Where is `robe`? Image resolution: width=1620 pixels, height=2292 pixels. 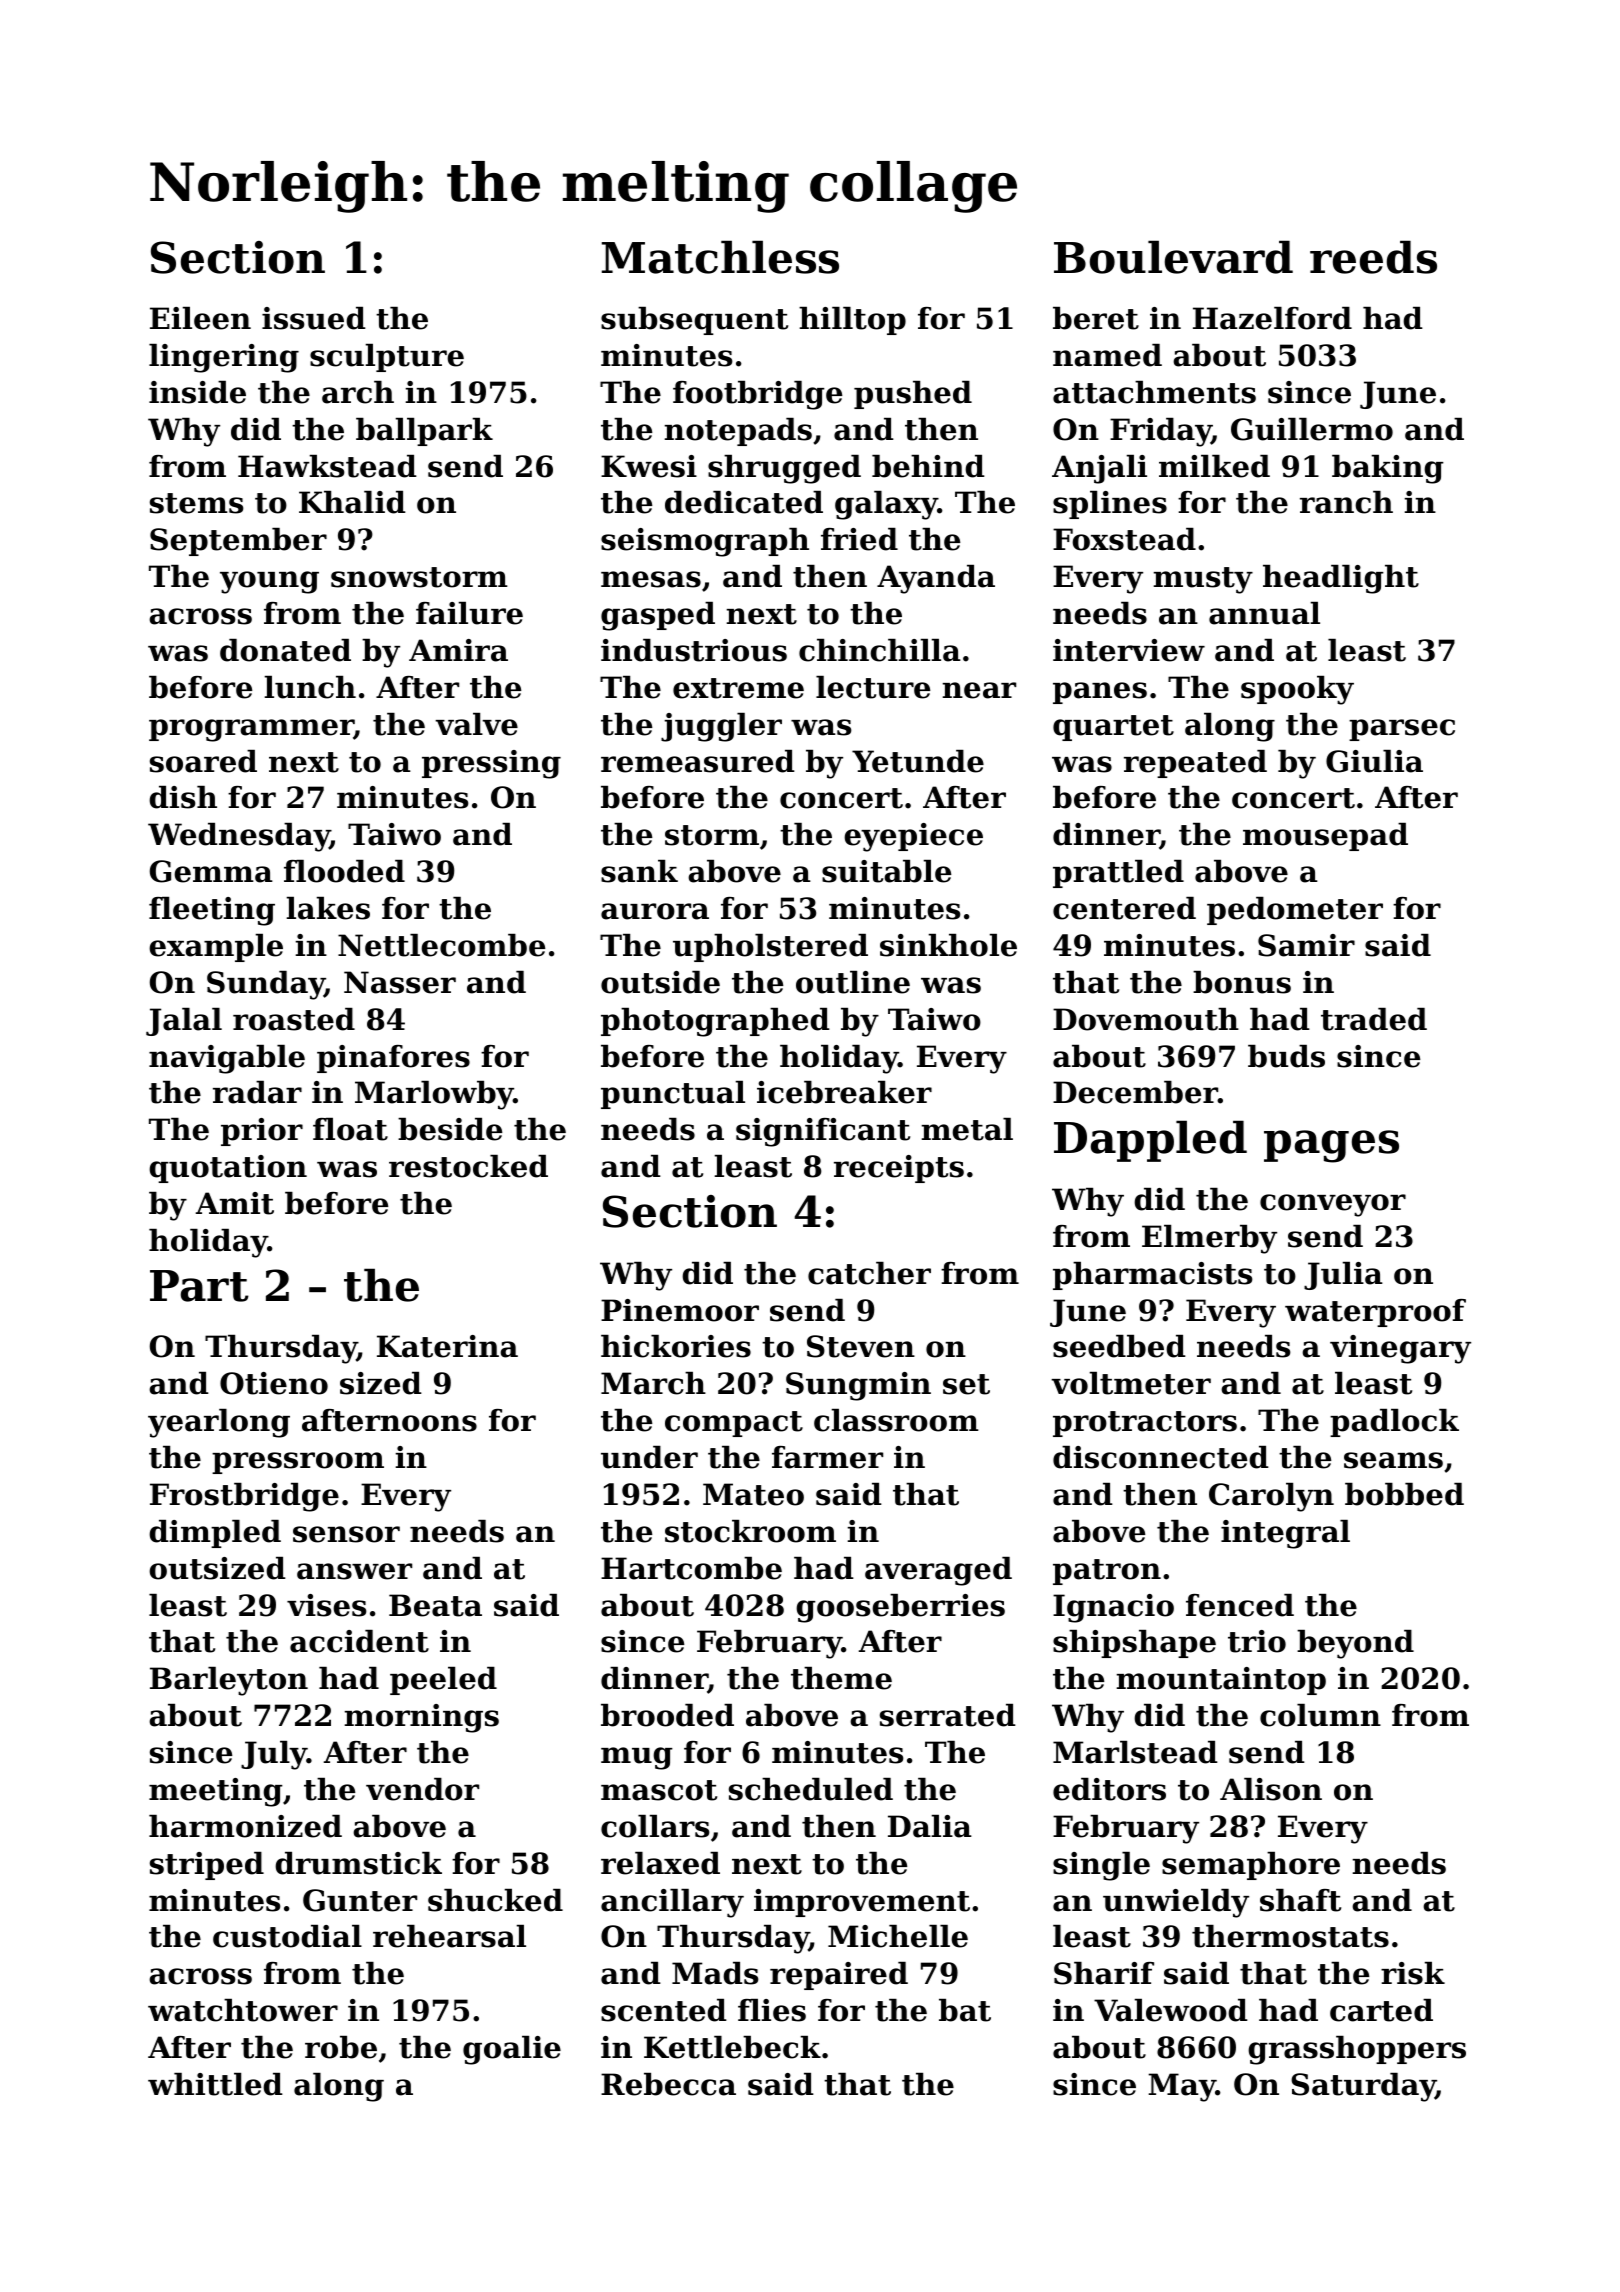 robe is located at coordinates (341, 2047).
